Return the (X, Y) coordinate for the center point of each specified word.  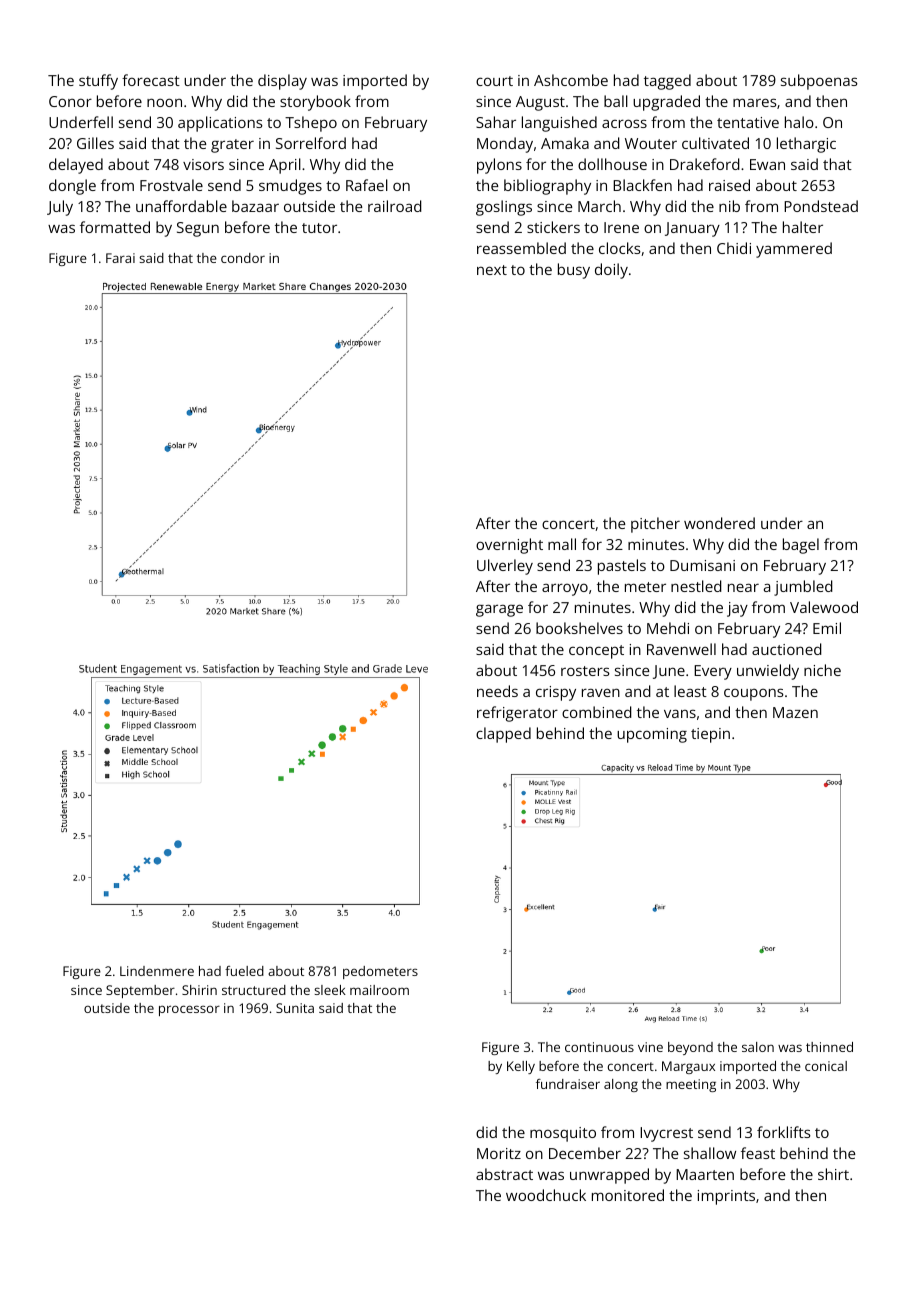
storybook (315, 103)
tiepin (710, 735)
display (282, 82)
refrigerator (517, 714)
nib (729, 206)
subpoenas (819, 82)
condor (243, 258)
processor (189, 1010)
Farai (120, 258)
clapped (503, 735)
